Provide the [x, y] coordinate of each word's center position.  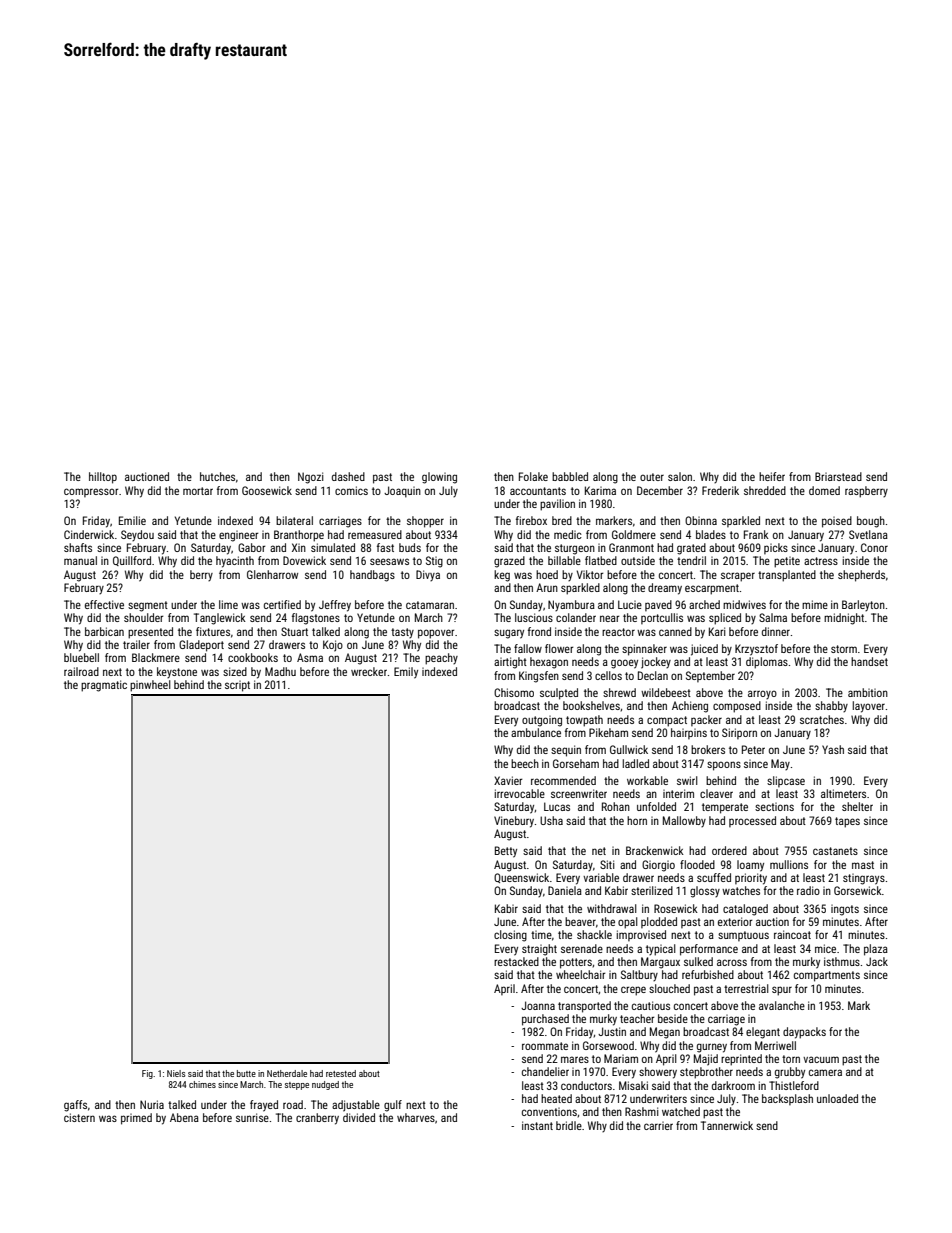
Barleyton [863, 605]
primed [136, 1119]
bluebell [81, 657]
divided [359, 1117]
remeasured [375, 534]
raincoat [792, 934]
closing [510, 936]
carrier [658, 1126]
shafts [78, 547]
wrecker [369, 671]
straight [539, 950]
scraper [738, 577]
